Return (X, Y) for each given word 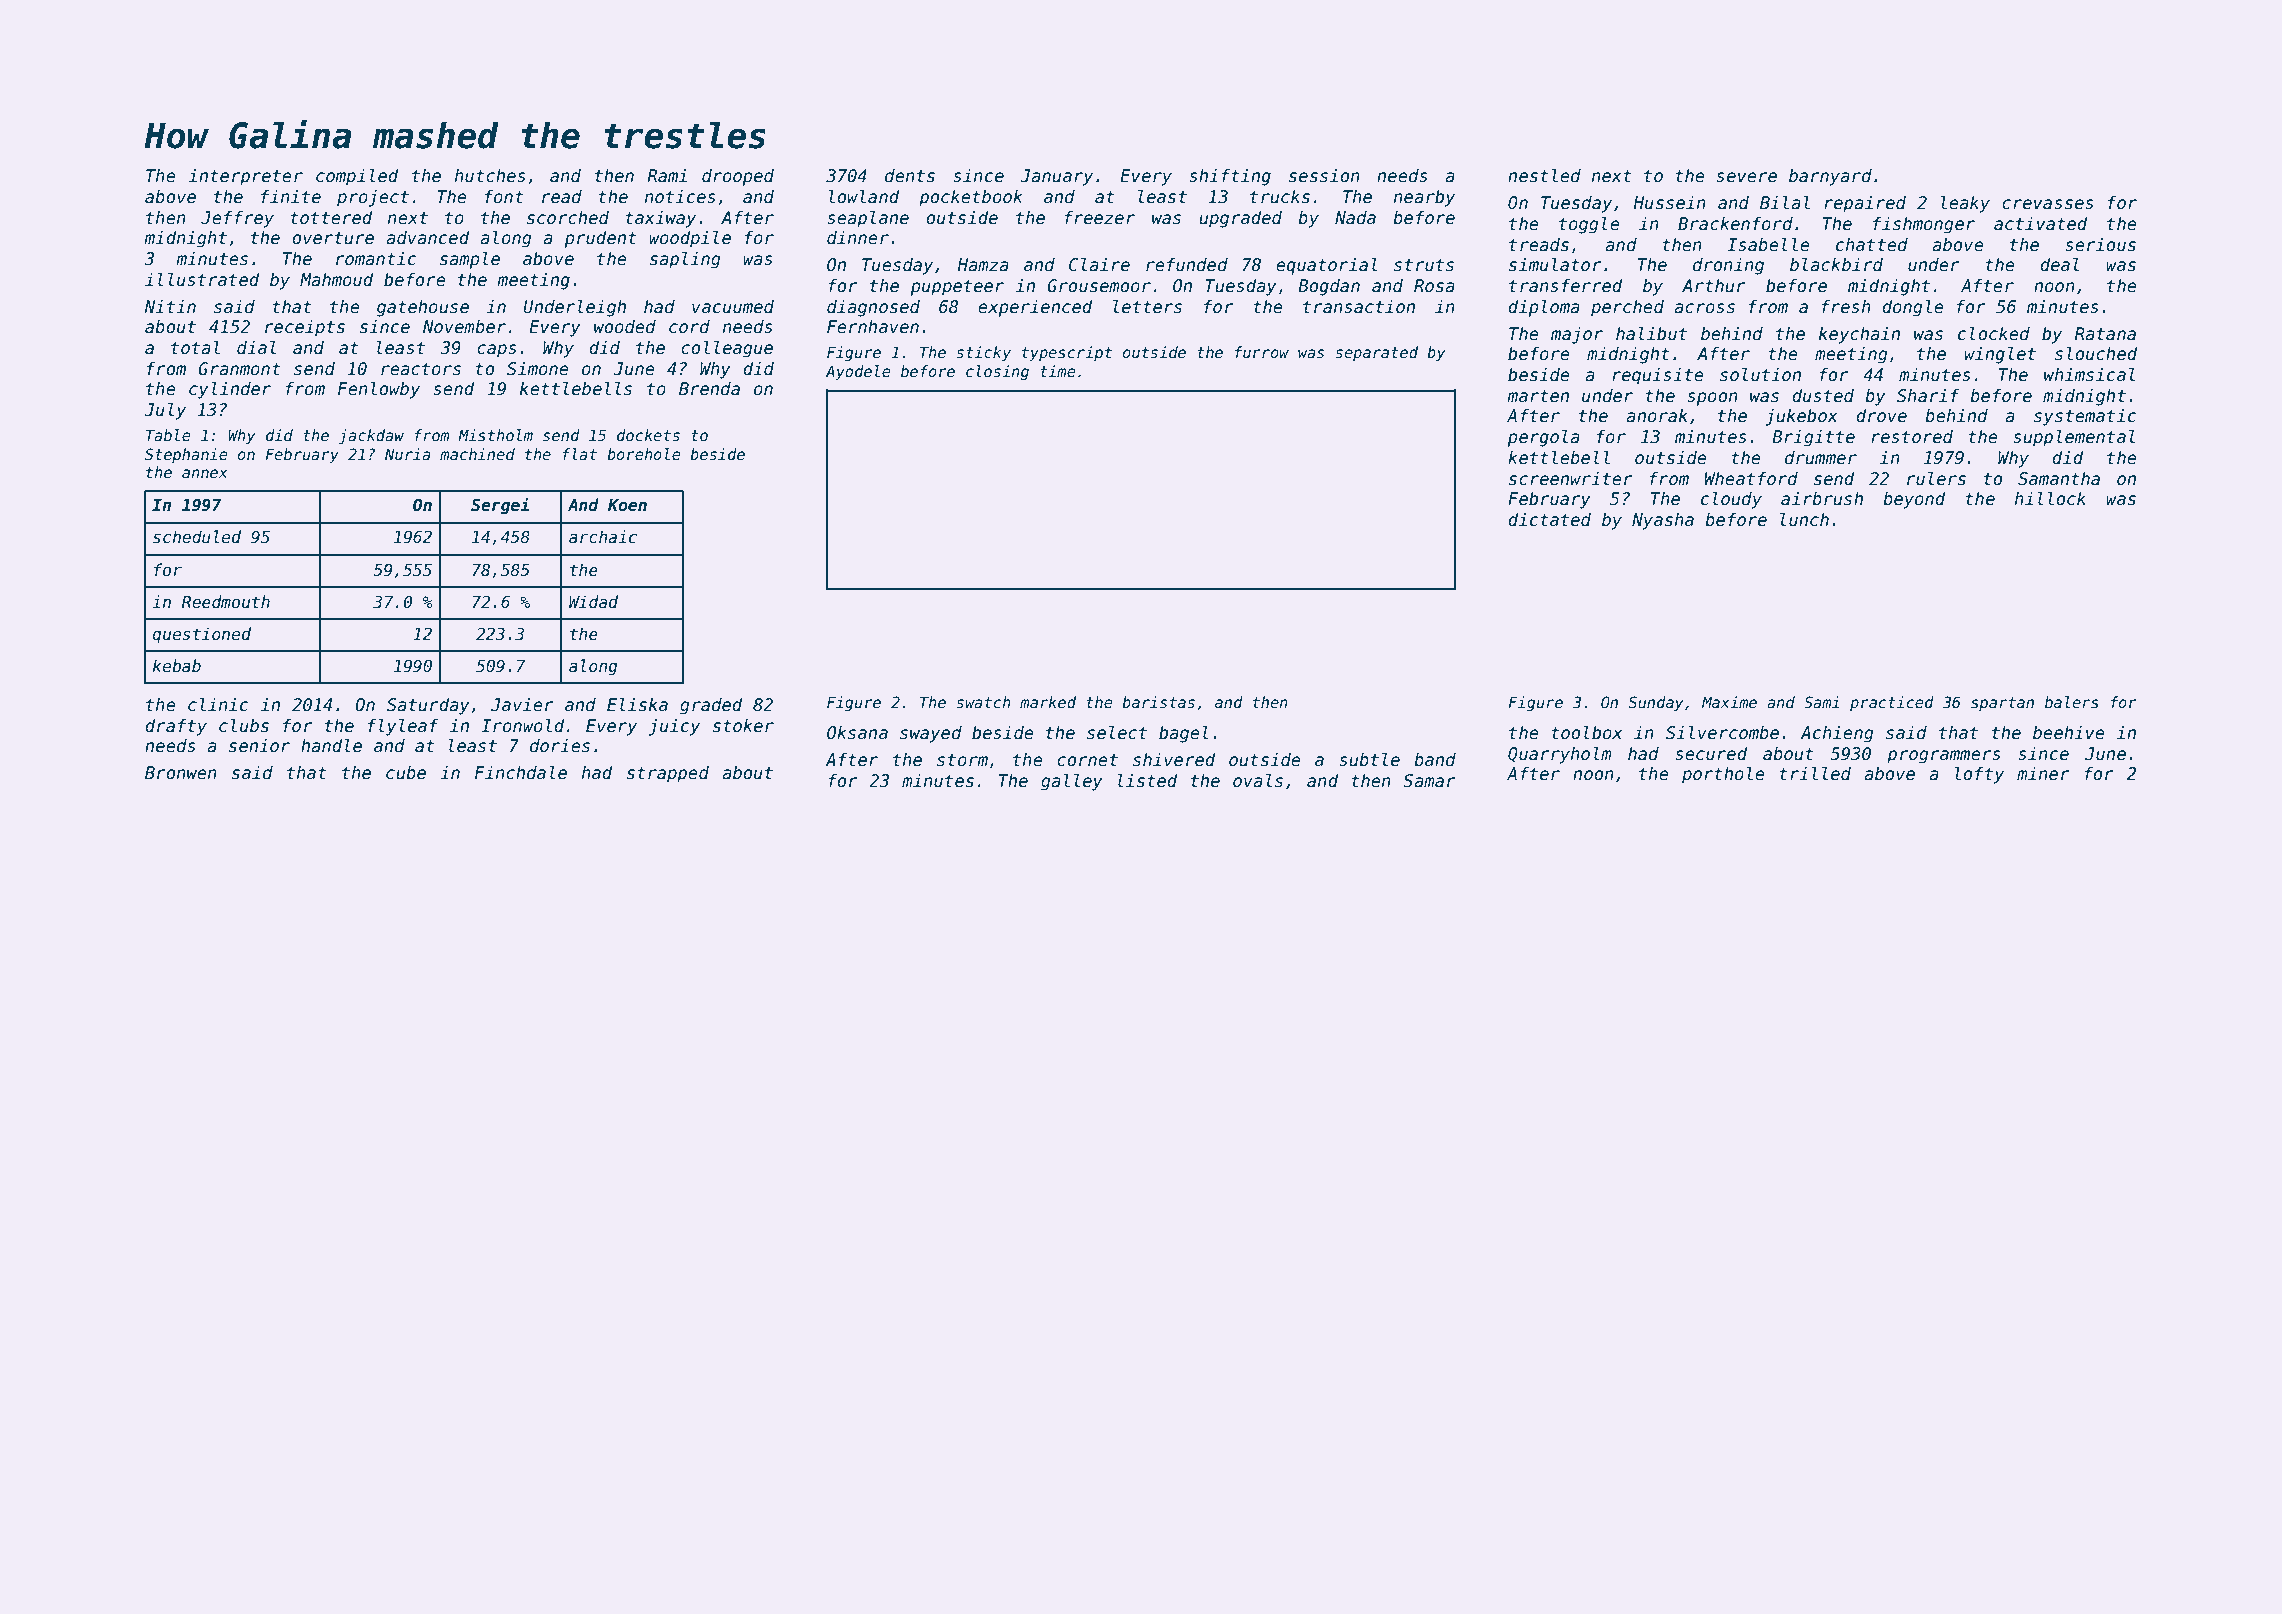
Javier (522, 705)
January (1056, 177)
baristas (1158, 702)
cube (406, 773)
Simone (538, 369)
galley (1072, 782)
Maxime (1729, 702)
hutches (490, 176)
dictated (1549, 520)
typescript (1067, 353)
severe (1746, 177)
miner (2043, 773)
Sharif (1928, 396)
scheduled (197, 537)
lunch (1804, 519)
